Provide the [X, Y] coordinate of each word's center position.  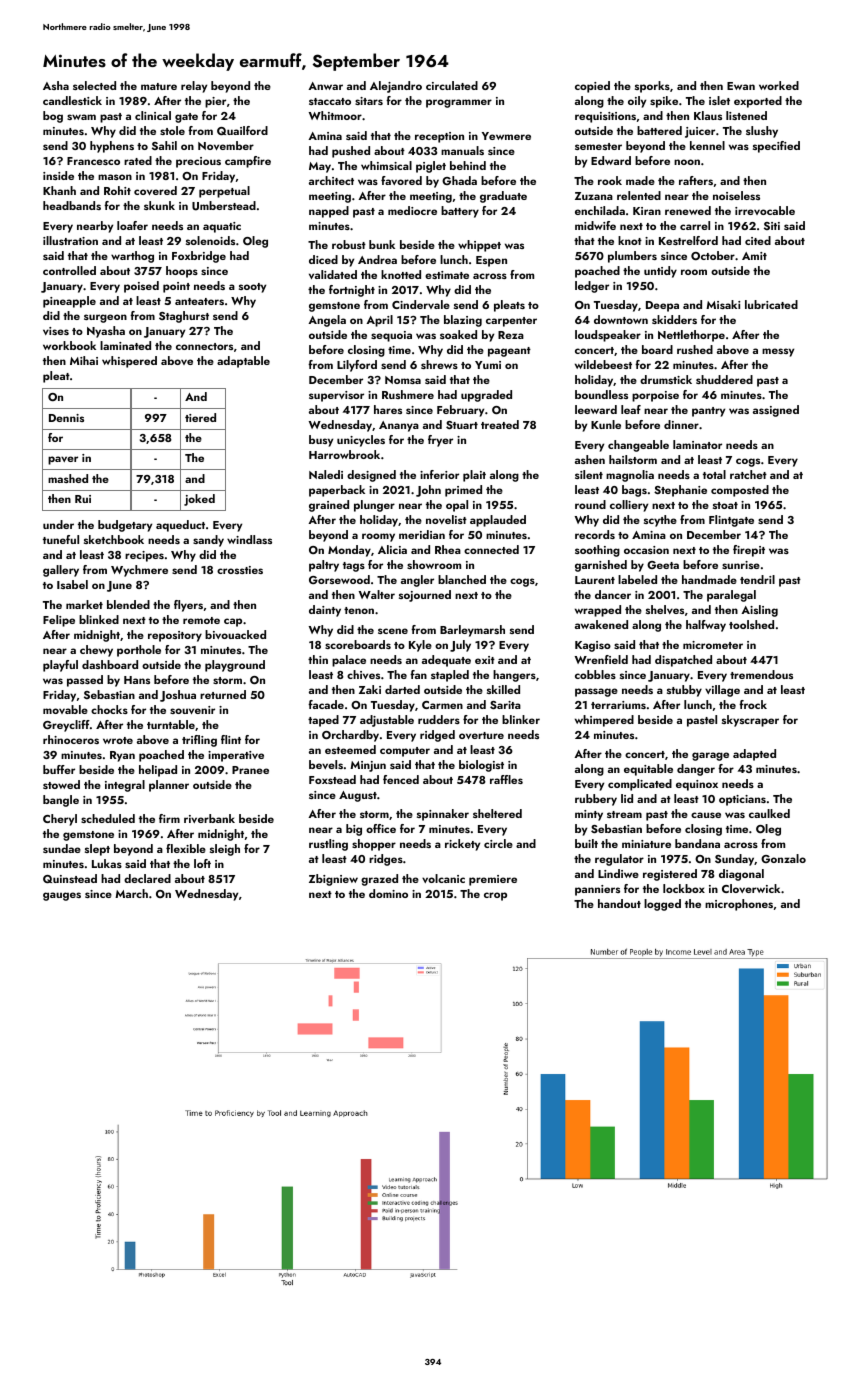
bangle [61, 801]
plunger [374, 506]
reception [439, 137]
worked [779, 85]
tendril [757, 579]
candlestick [72, 100]
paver [63, 460]
